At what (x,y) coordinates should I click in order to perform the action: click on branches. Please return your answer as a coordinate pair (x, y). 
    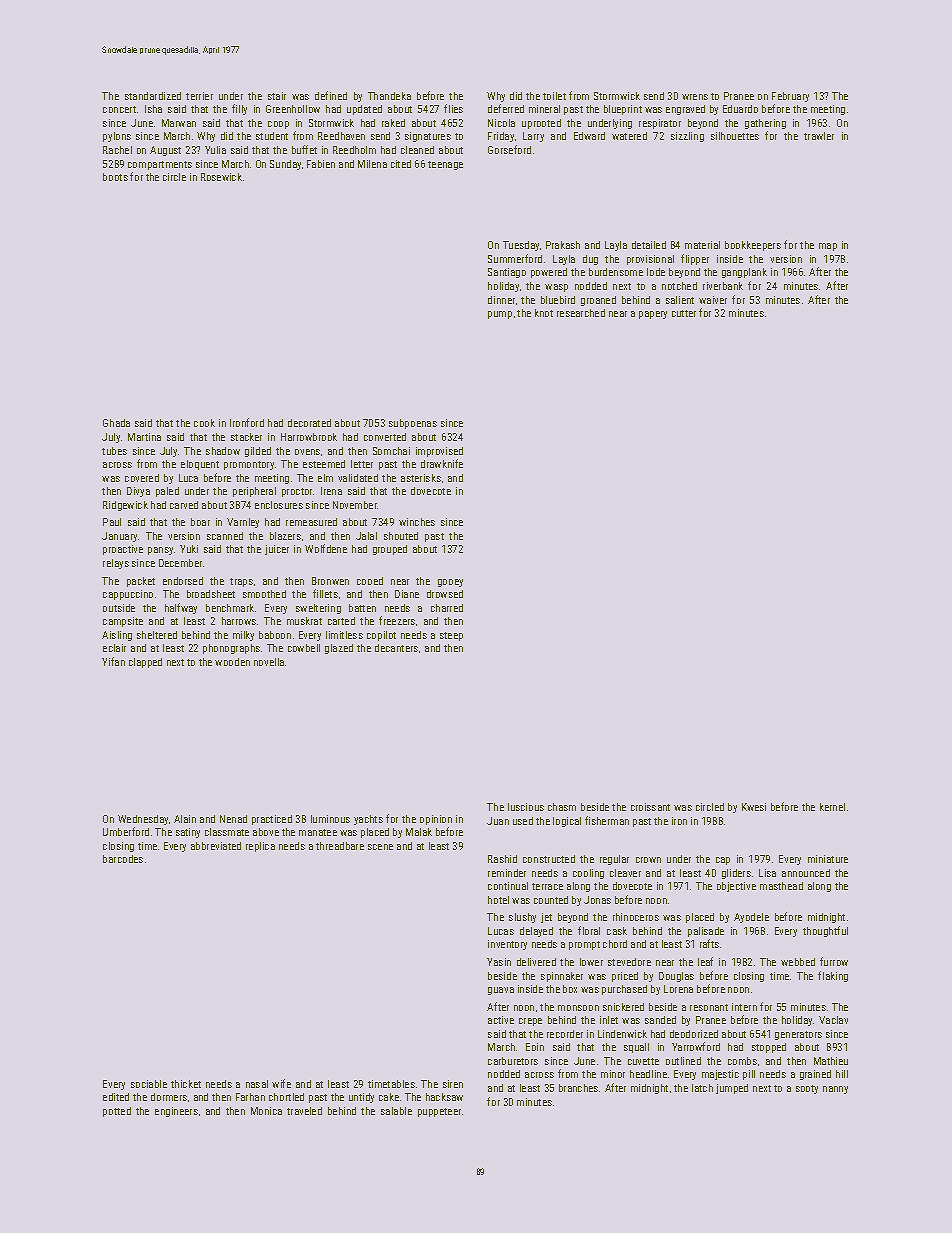
    Looking at the image, I should click on (578, 1088).
